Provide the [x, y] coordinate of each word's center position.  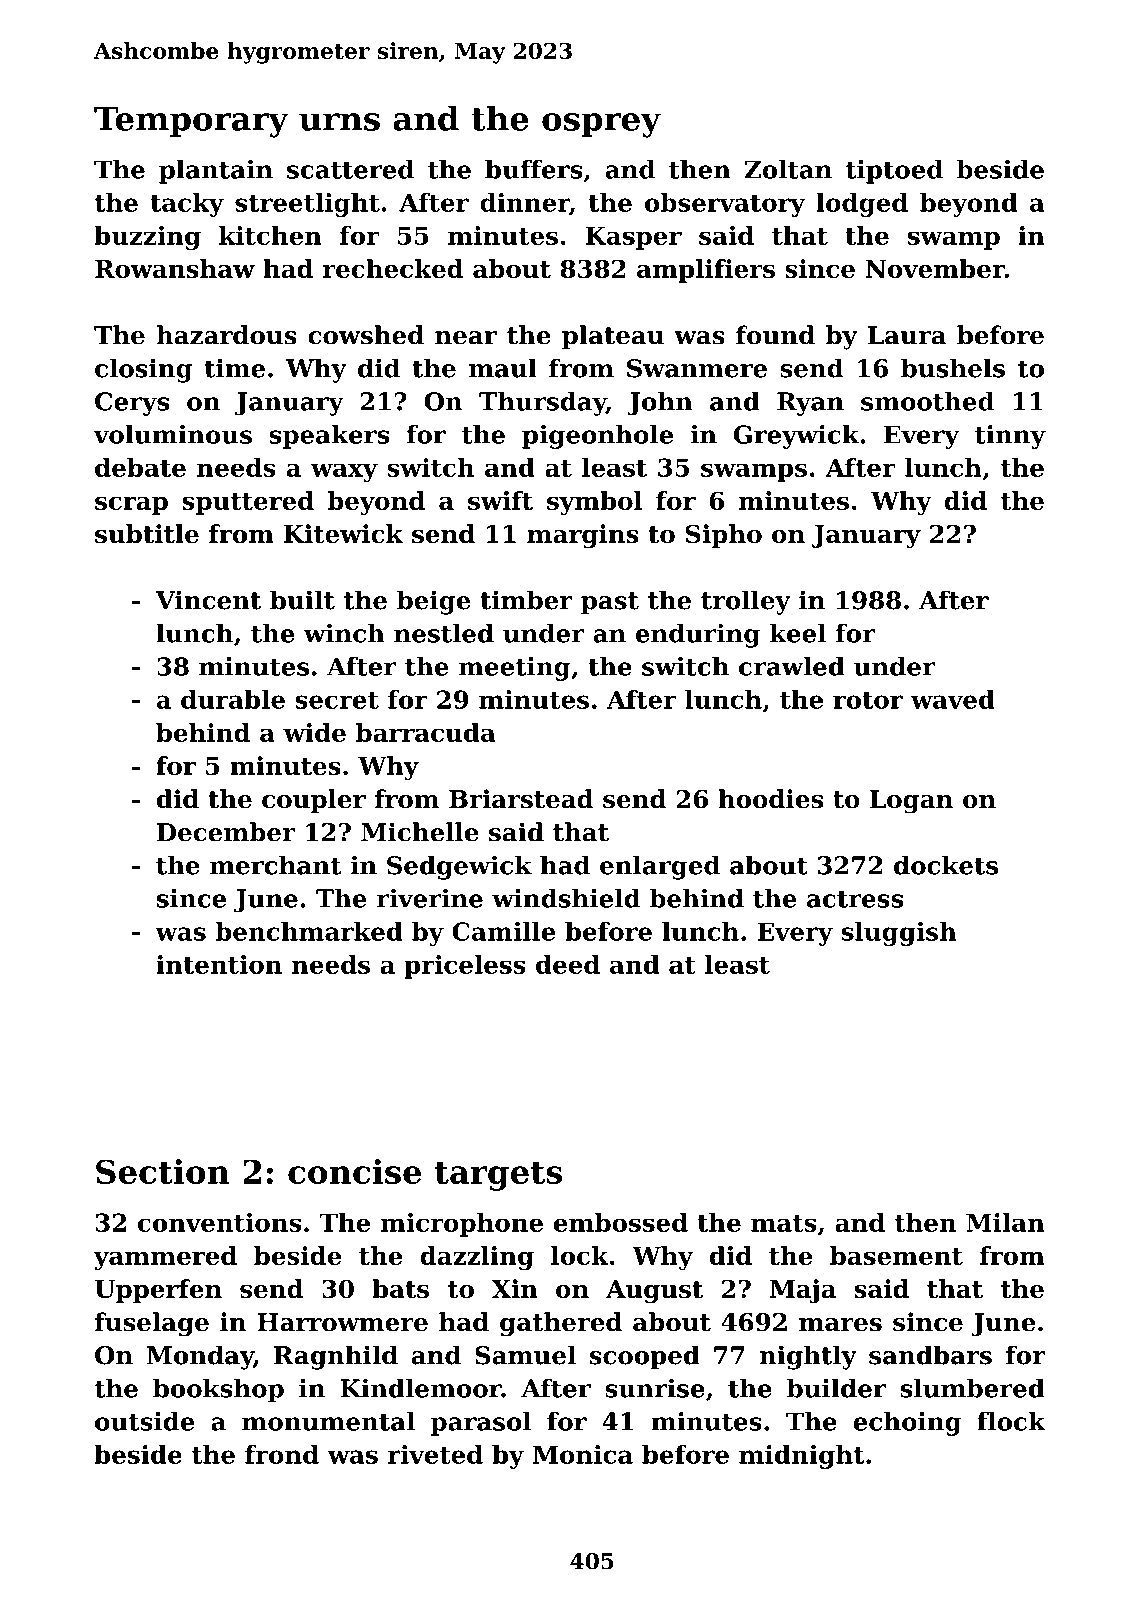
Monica [583, 1454]
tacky [187, 205]
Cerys [132, 404]
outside [144, 1421]
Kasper [633, 238]
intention [219, 964]
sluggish [899, 934]
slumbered [972, 1388]
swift [500, 500]
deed [568, 964]
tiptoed [894, 172]
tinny [1010, 437]
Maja [803, 1291]
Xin [515, 1288]
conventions [220, 1222]
